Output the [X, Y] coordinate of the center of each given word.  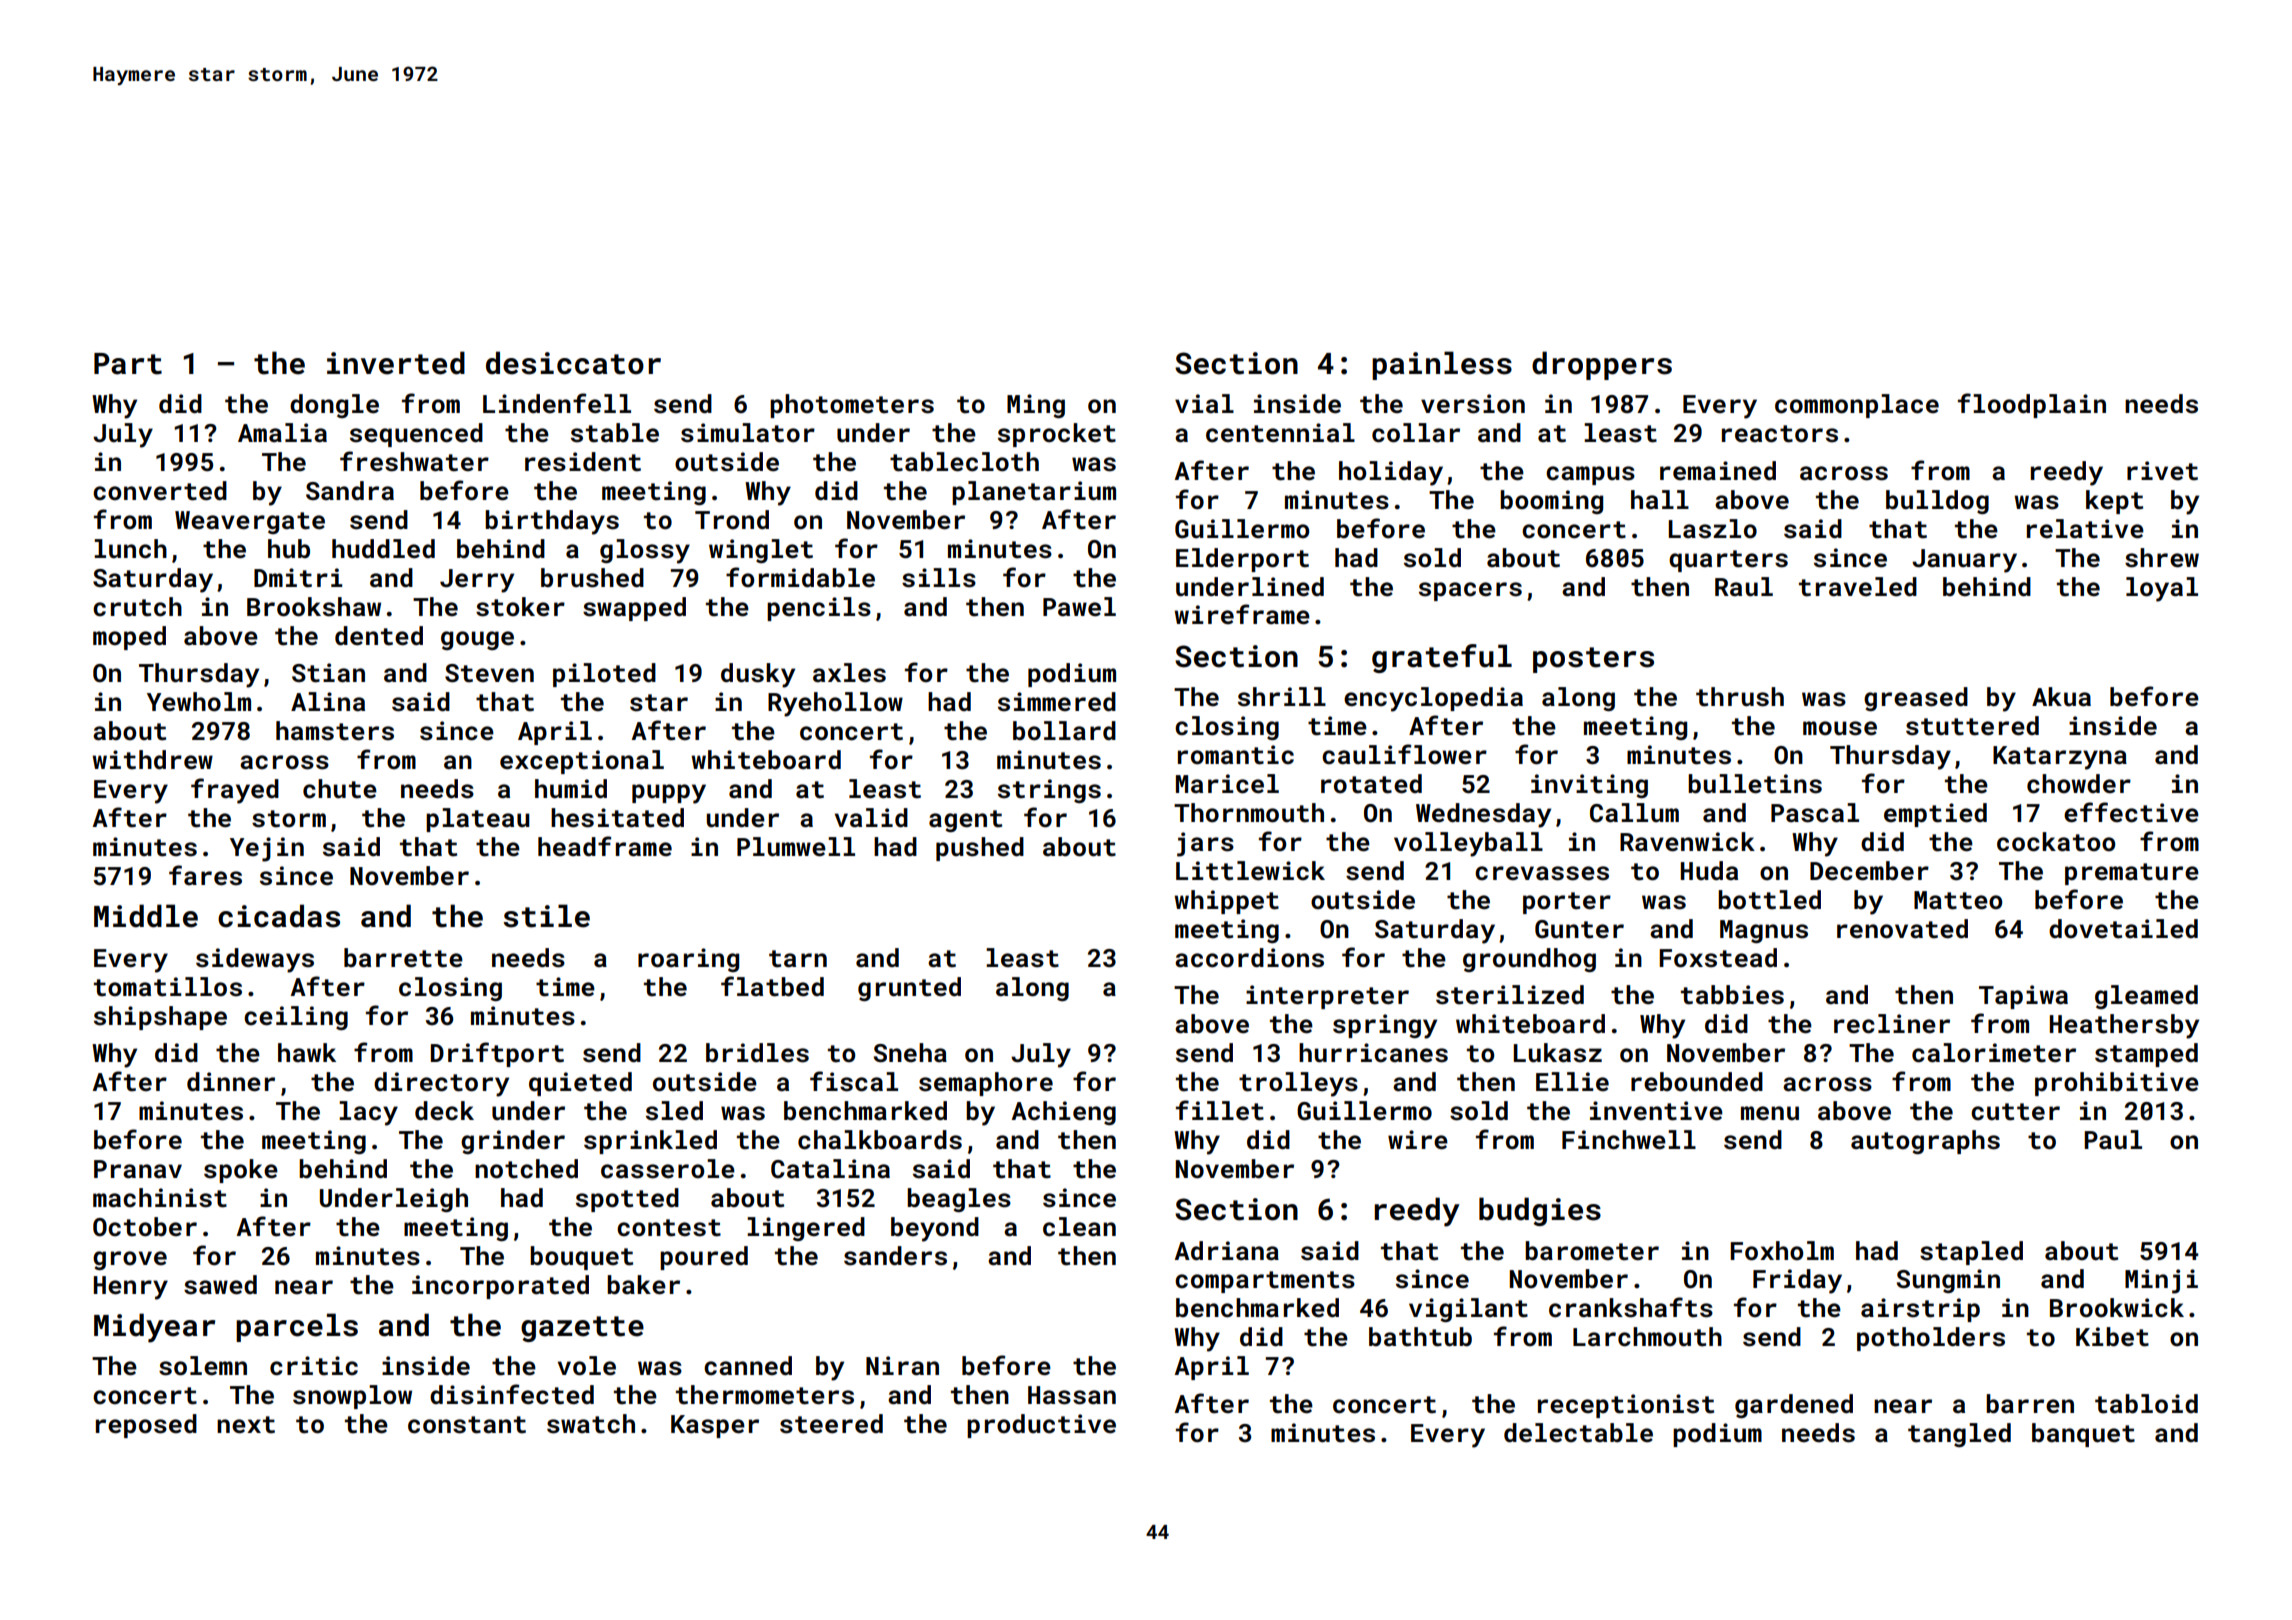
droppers [1602, 365]
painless [1442, 365]
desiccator [573, 363]
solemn [203, 1366]
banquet [2083, 1435]
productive [1041, 1426]
